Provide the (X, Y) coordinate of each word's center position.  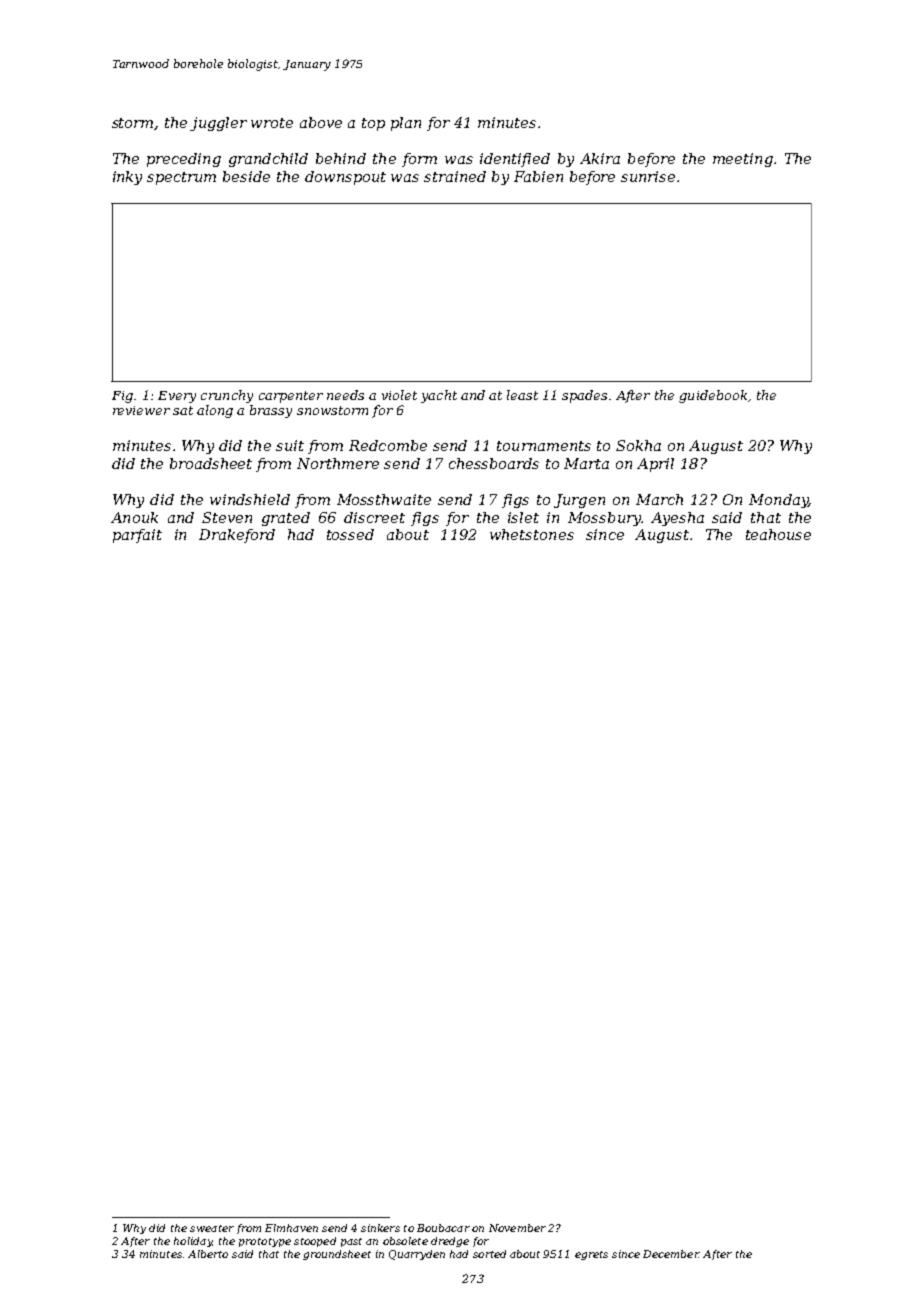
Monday (779, 501)
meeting (743, 160)
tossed (350, 534)
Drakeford (237, 536)
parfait (137, 536)
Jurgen (579, 501)
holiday (193, 1242)
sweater (212, 1228)
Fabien (538, 176)
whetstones (532, 534)
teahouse (778, 534)
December (671, 1254)
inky (127, 178)
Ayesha (677, 519)
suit (290, 445)
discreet (374, 517)
